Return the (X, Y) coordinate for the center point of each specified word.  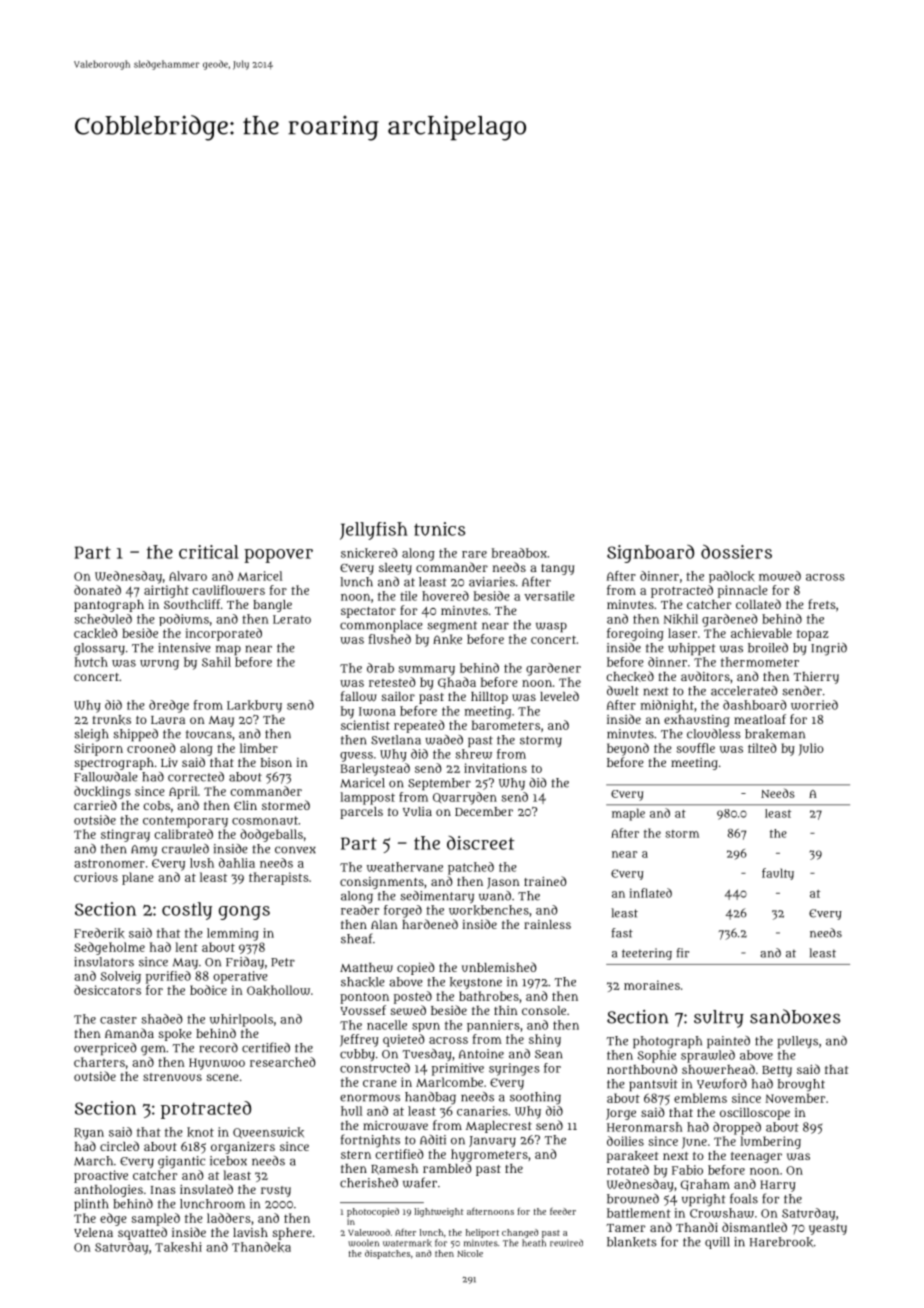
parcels (361, 813)
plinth (91, 1205)
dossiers (736, 551)
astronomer (110, 863)
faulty (778, 874)
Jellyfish (374, 531)
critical (209, 552)
